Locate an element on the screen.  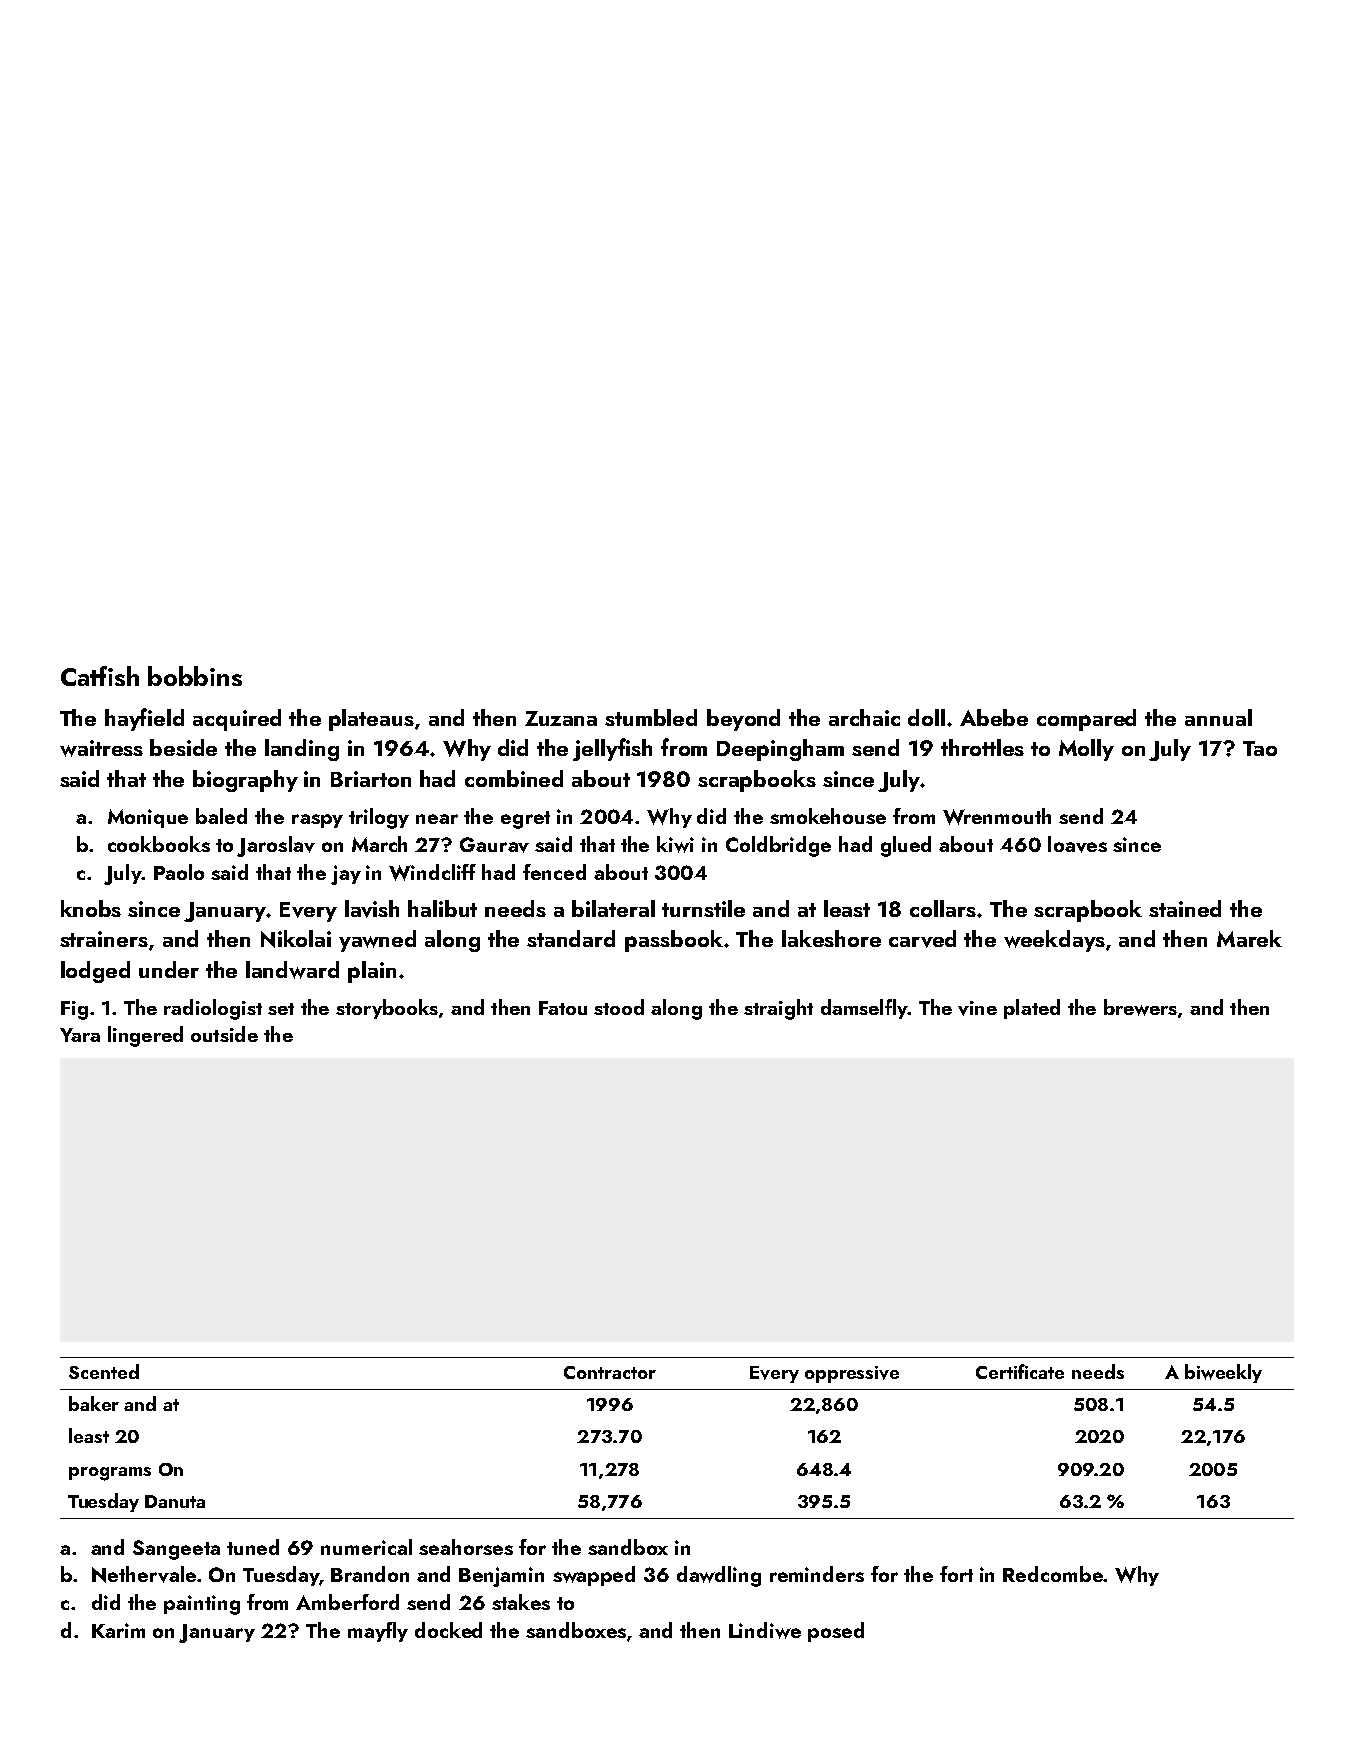
annual is located at coordinates (1218, 717).
